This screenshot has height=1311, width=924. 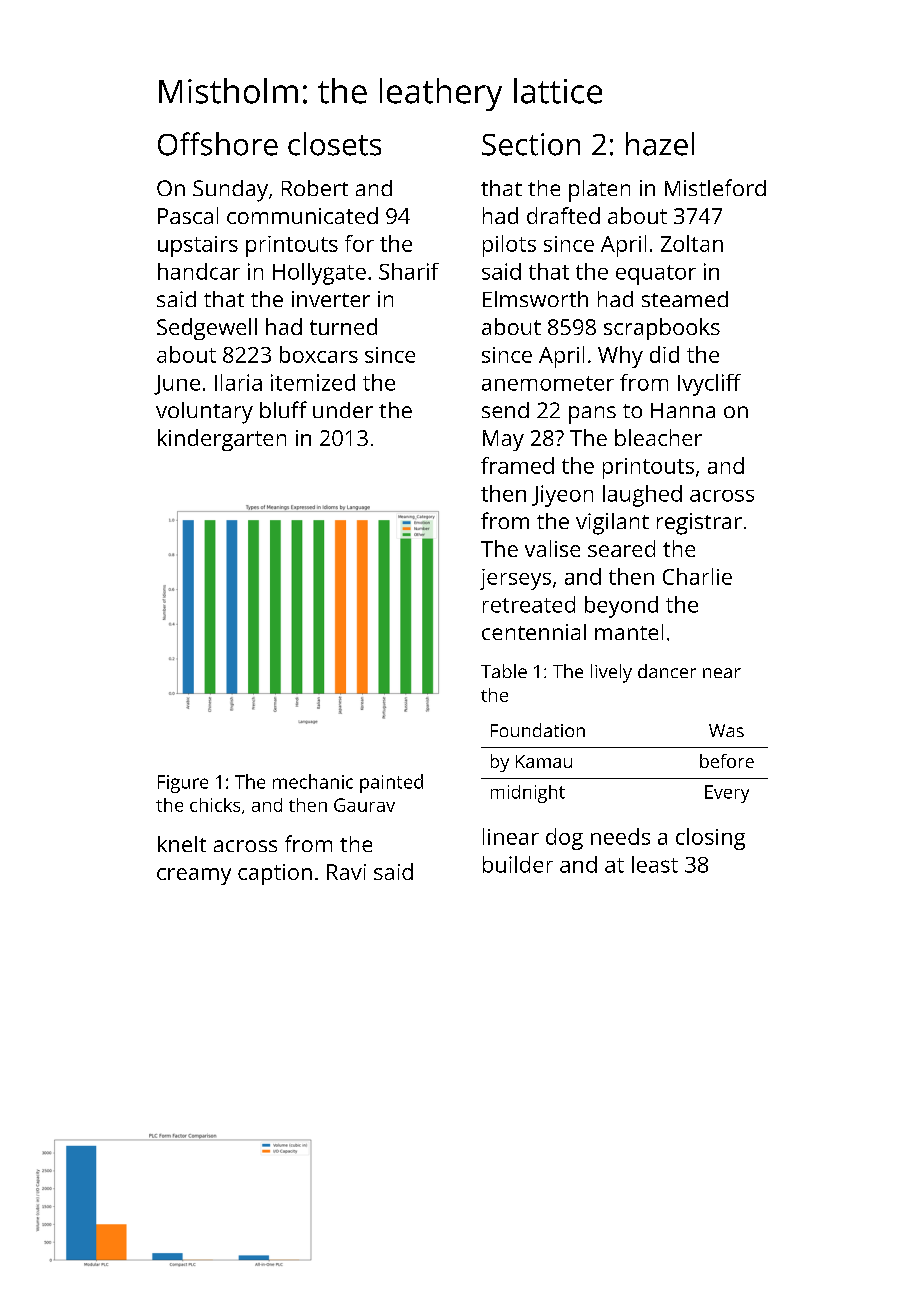 I want to click on Hollygate, so click(x=319, y=274).
